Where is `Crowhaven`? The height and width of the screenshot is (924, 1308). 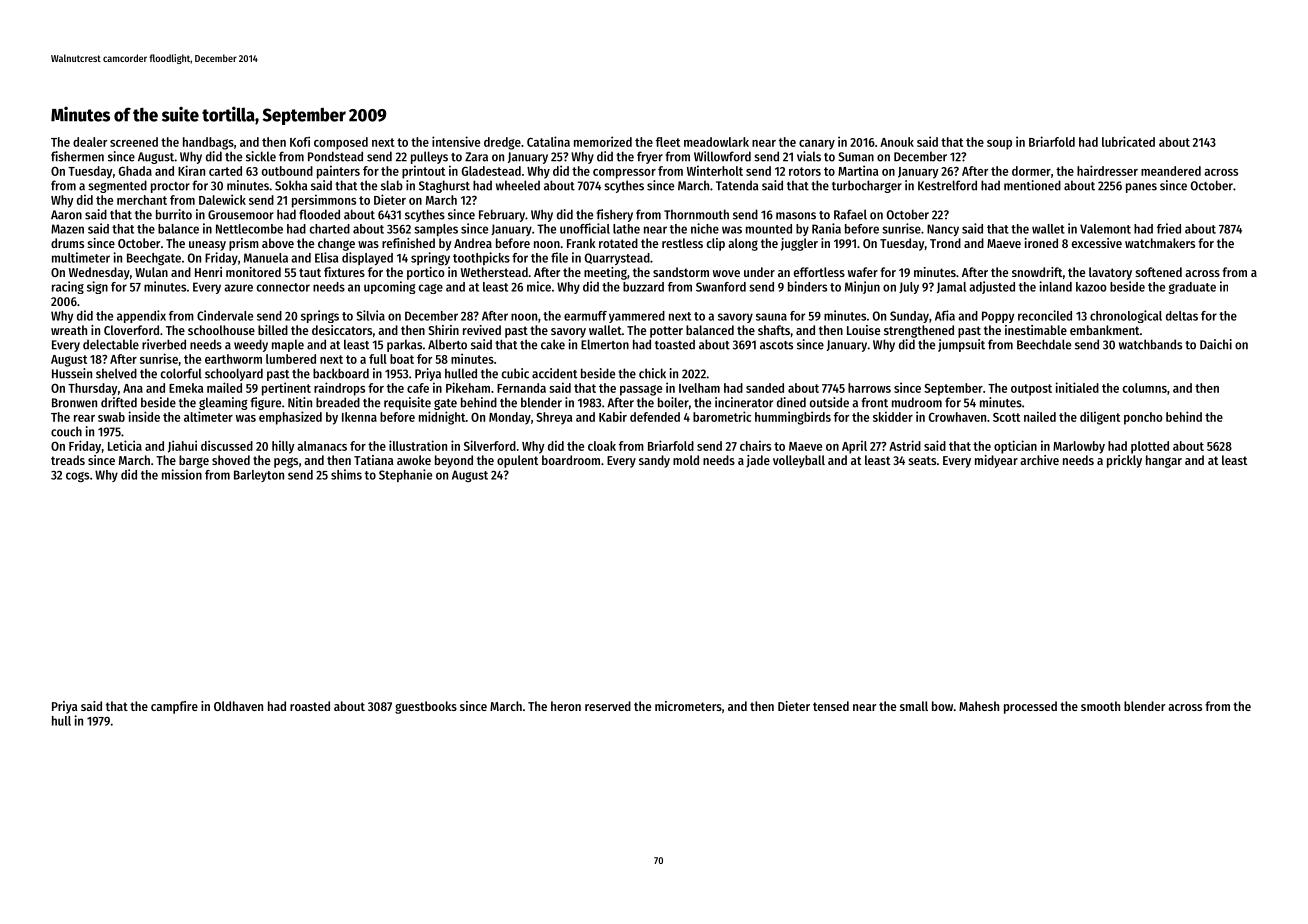 Crowhaven is located at coordinates (957, 417).
